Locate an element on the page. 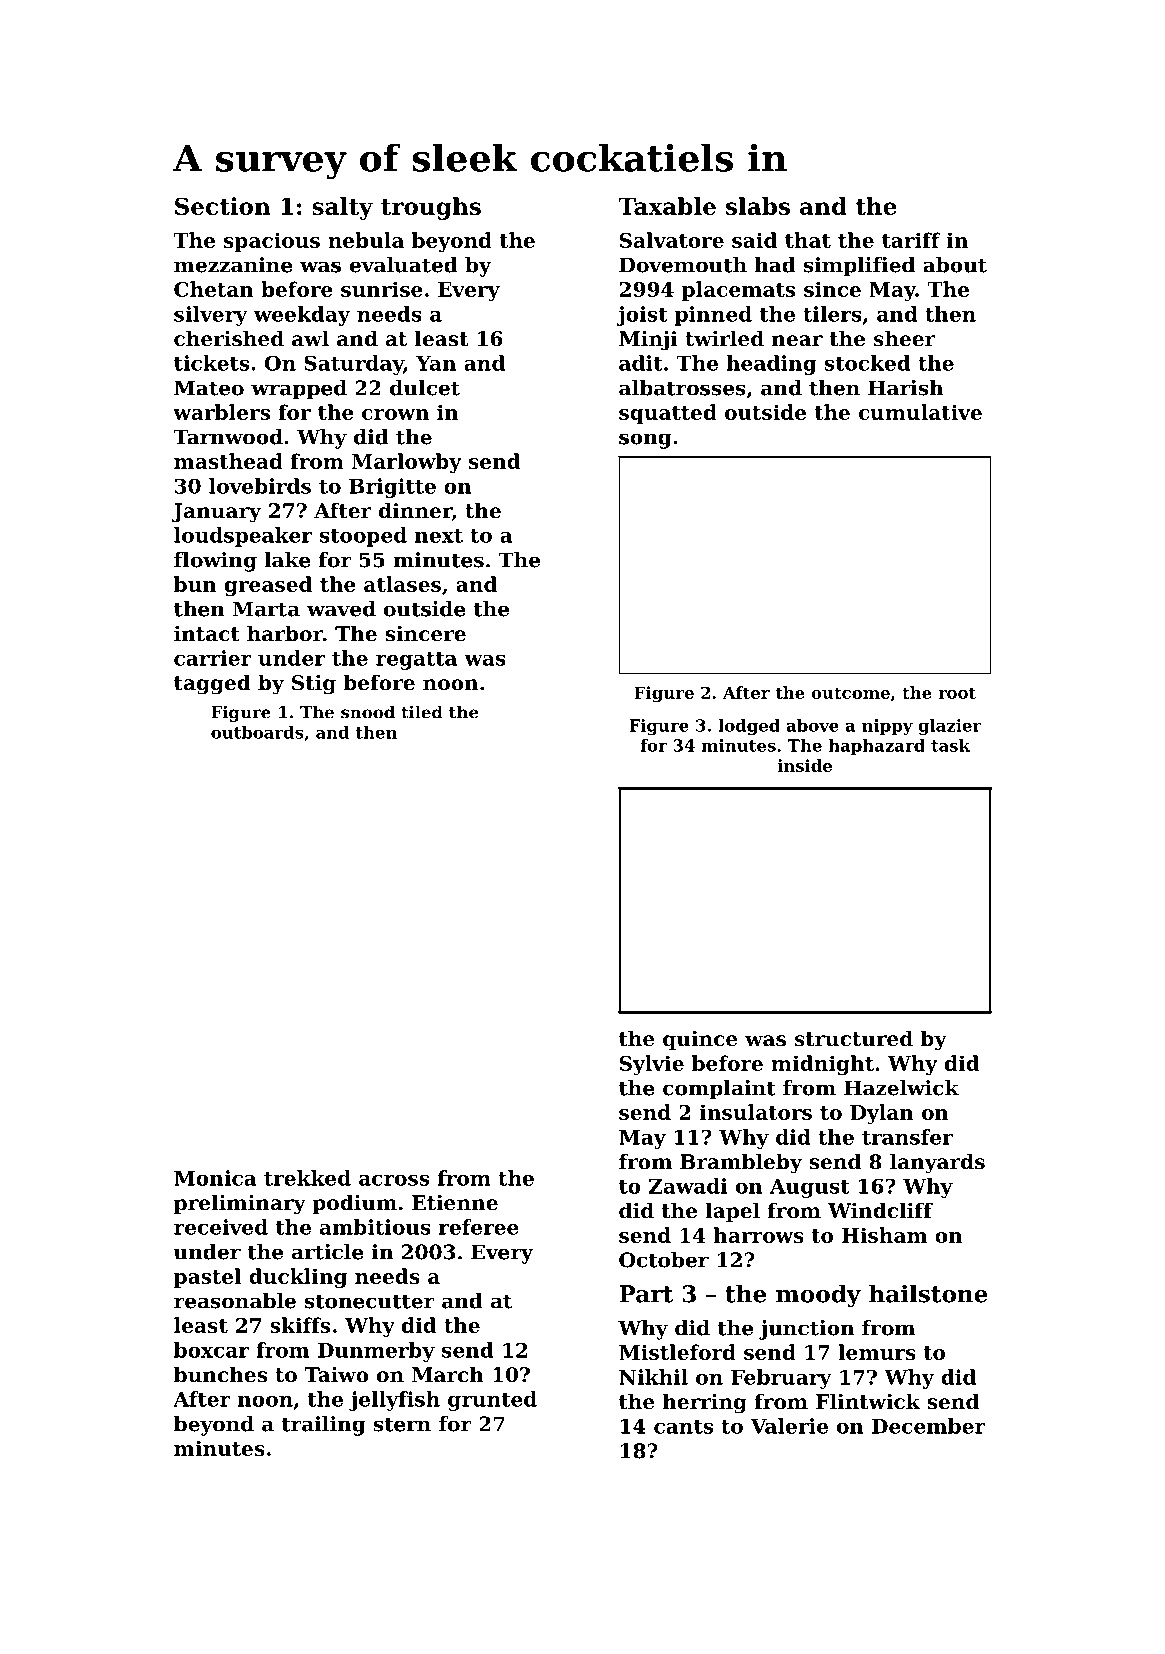  Zawadi is located at coordinates (688, 1186).
